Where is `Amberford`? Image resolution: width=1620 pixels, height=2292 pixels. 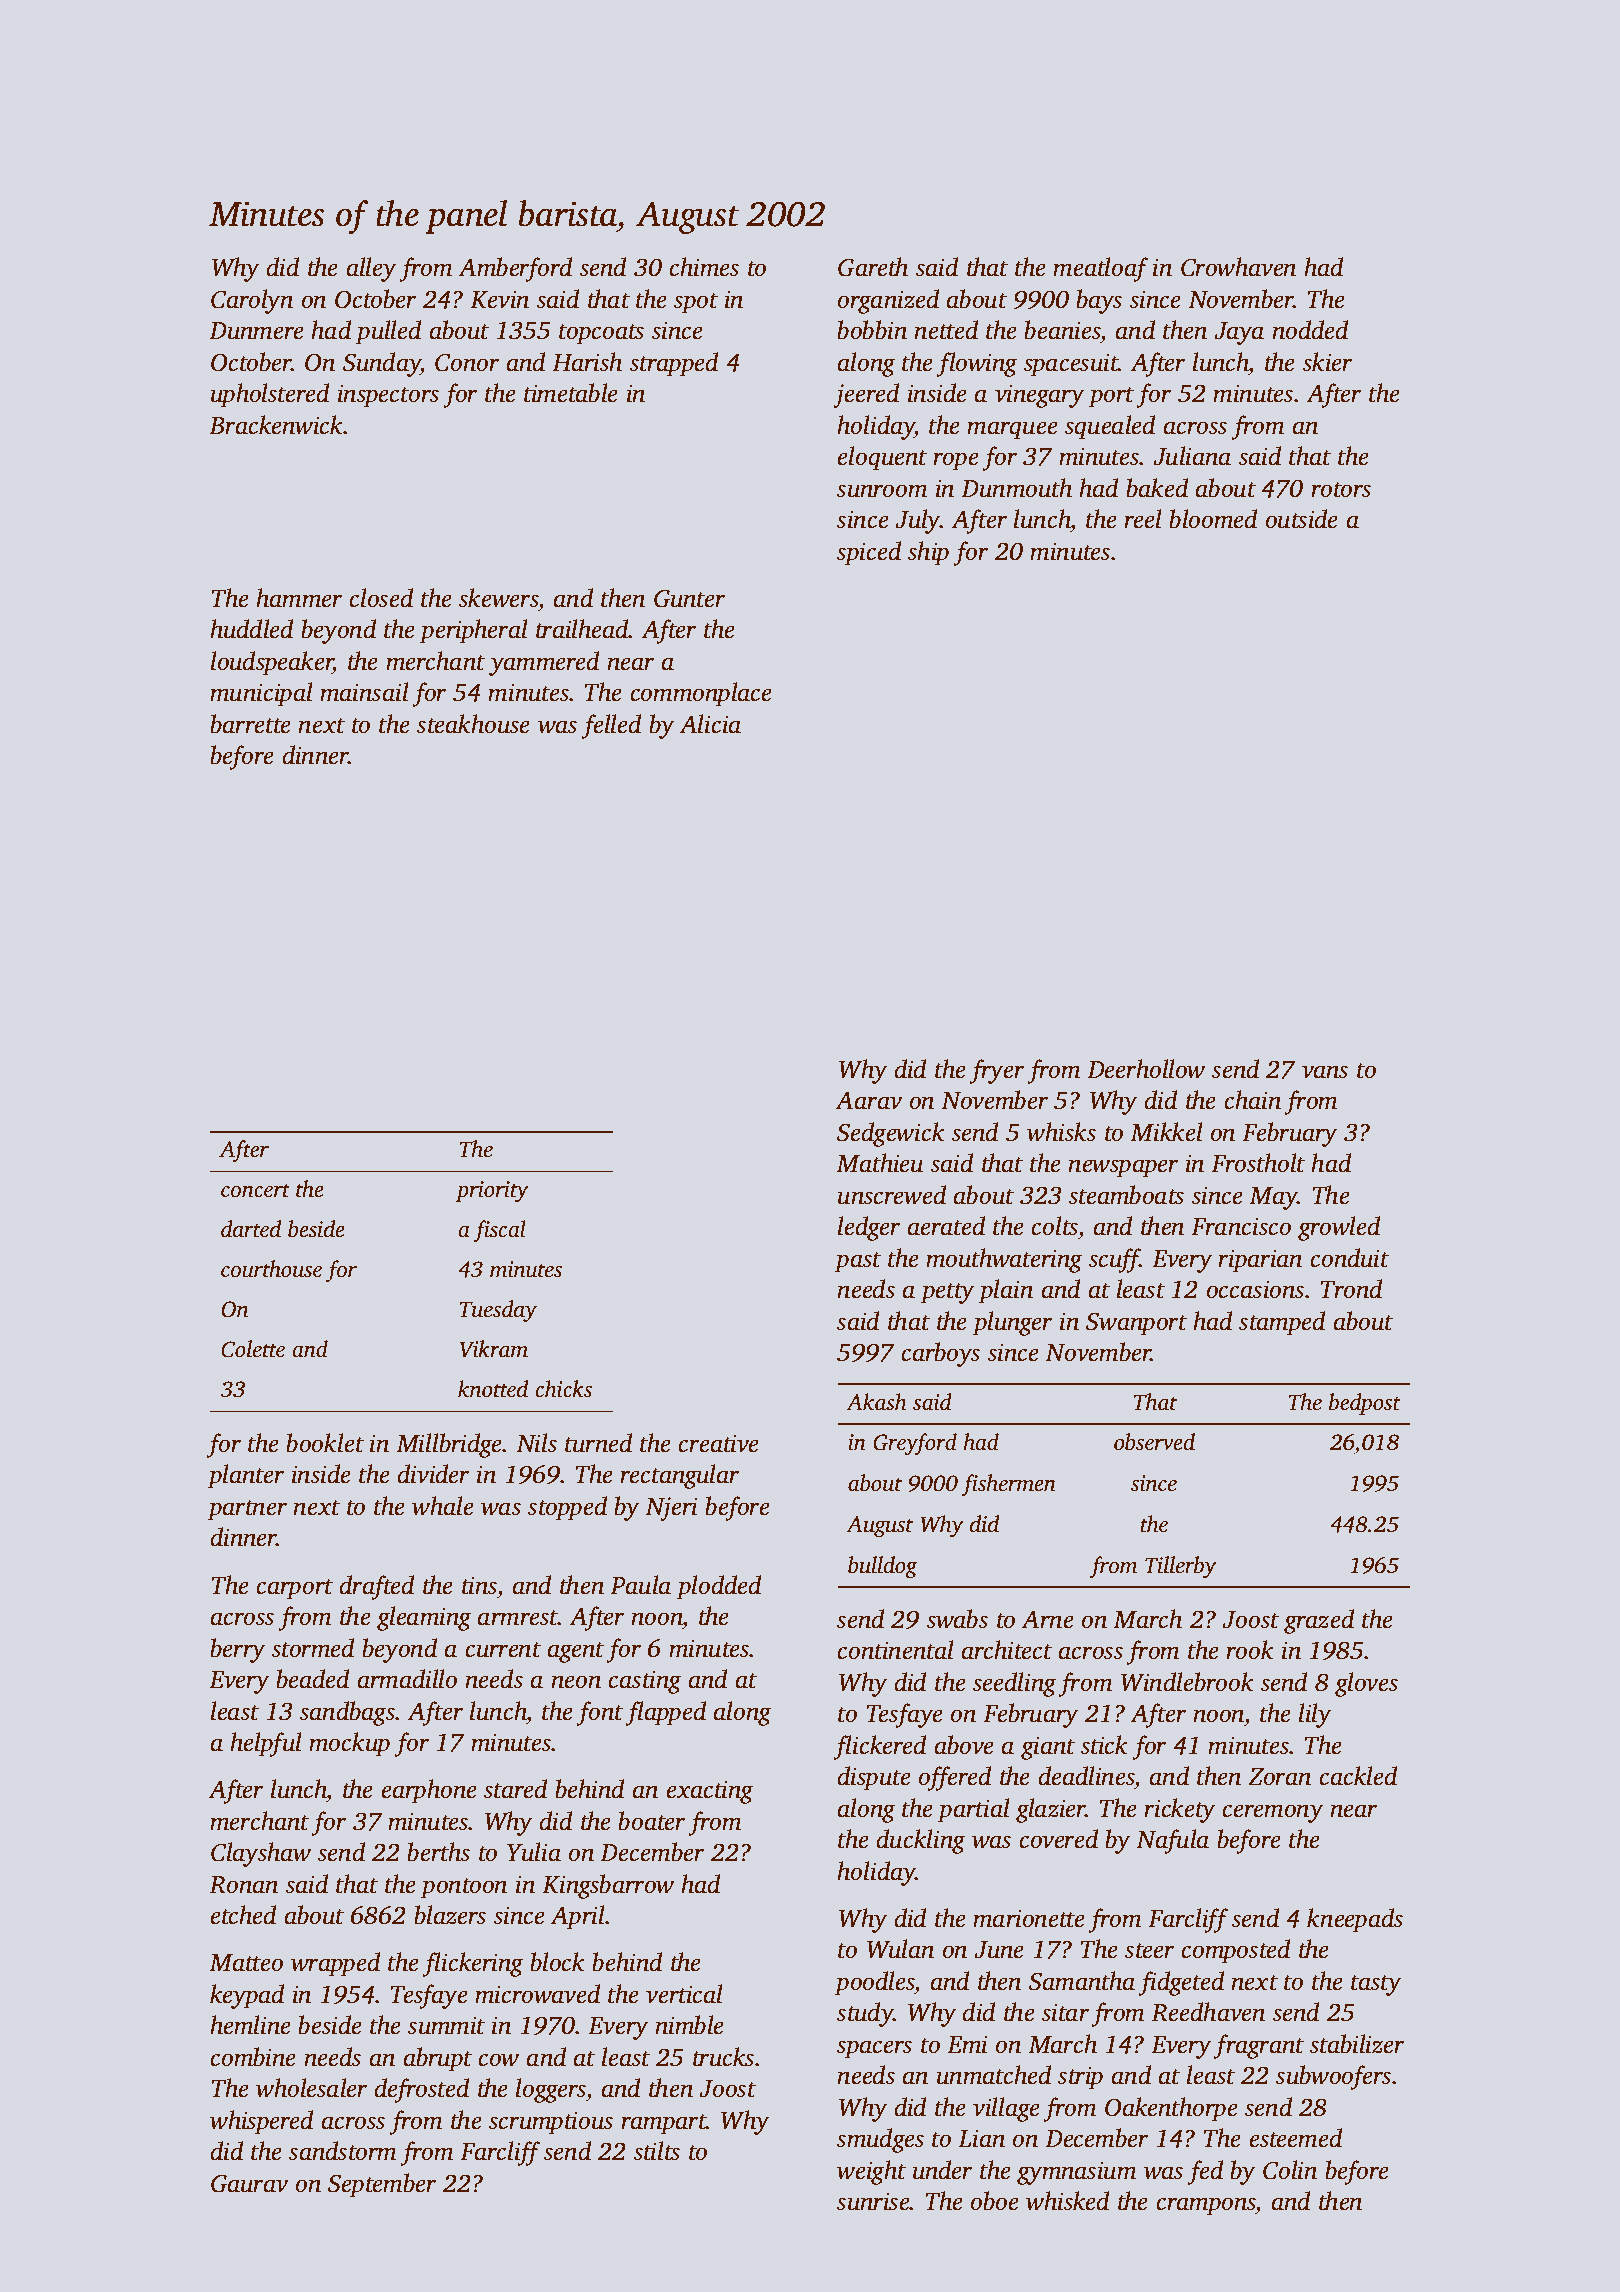 Amberford is located at coordinates (515, 269).
